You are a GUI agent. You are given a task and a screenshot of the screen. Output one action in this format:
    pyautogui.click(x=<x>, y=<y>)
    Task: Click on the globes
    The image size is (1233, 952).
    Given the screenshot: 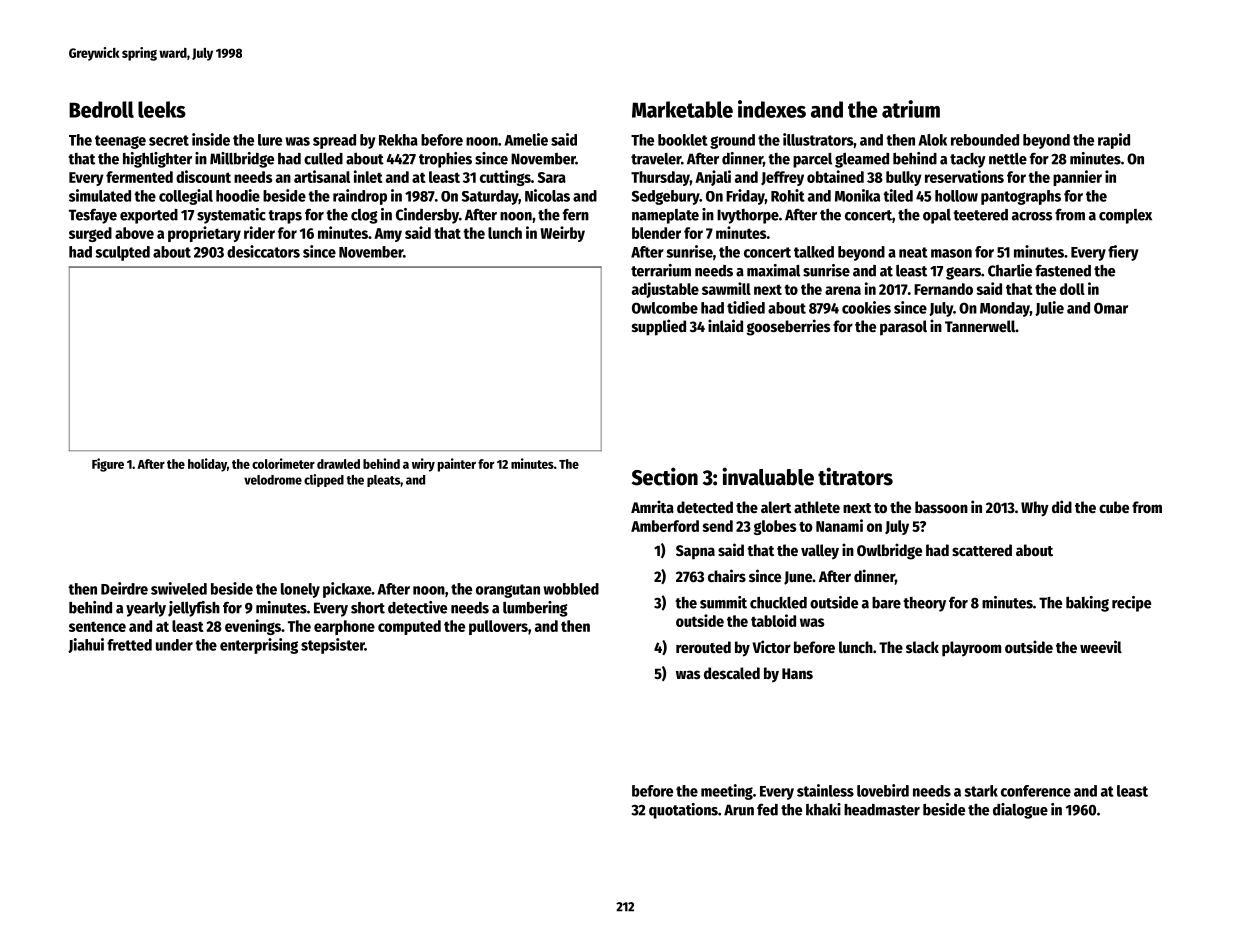 What is the action you would take?
    pyautogui.click(x=775, y=527)
